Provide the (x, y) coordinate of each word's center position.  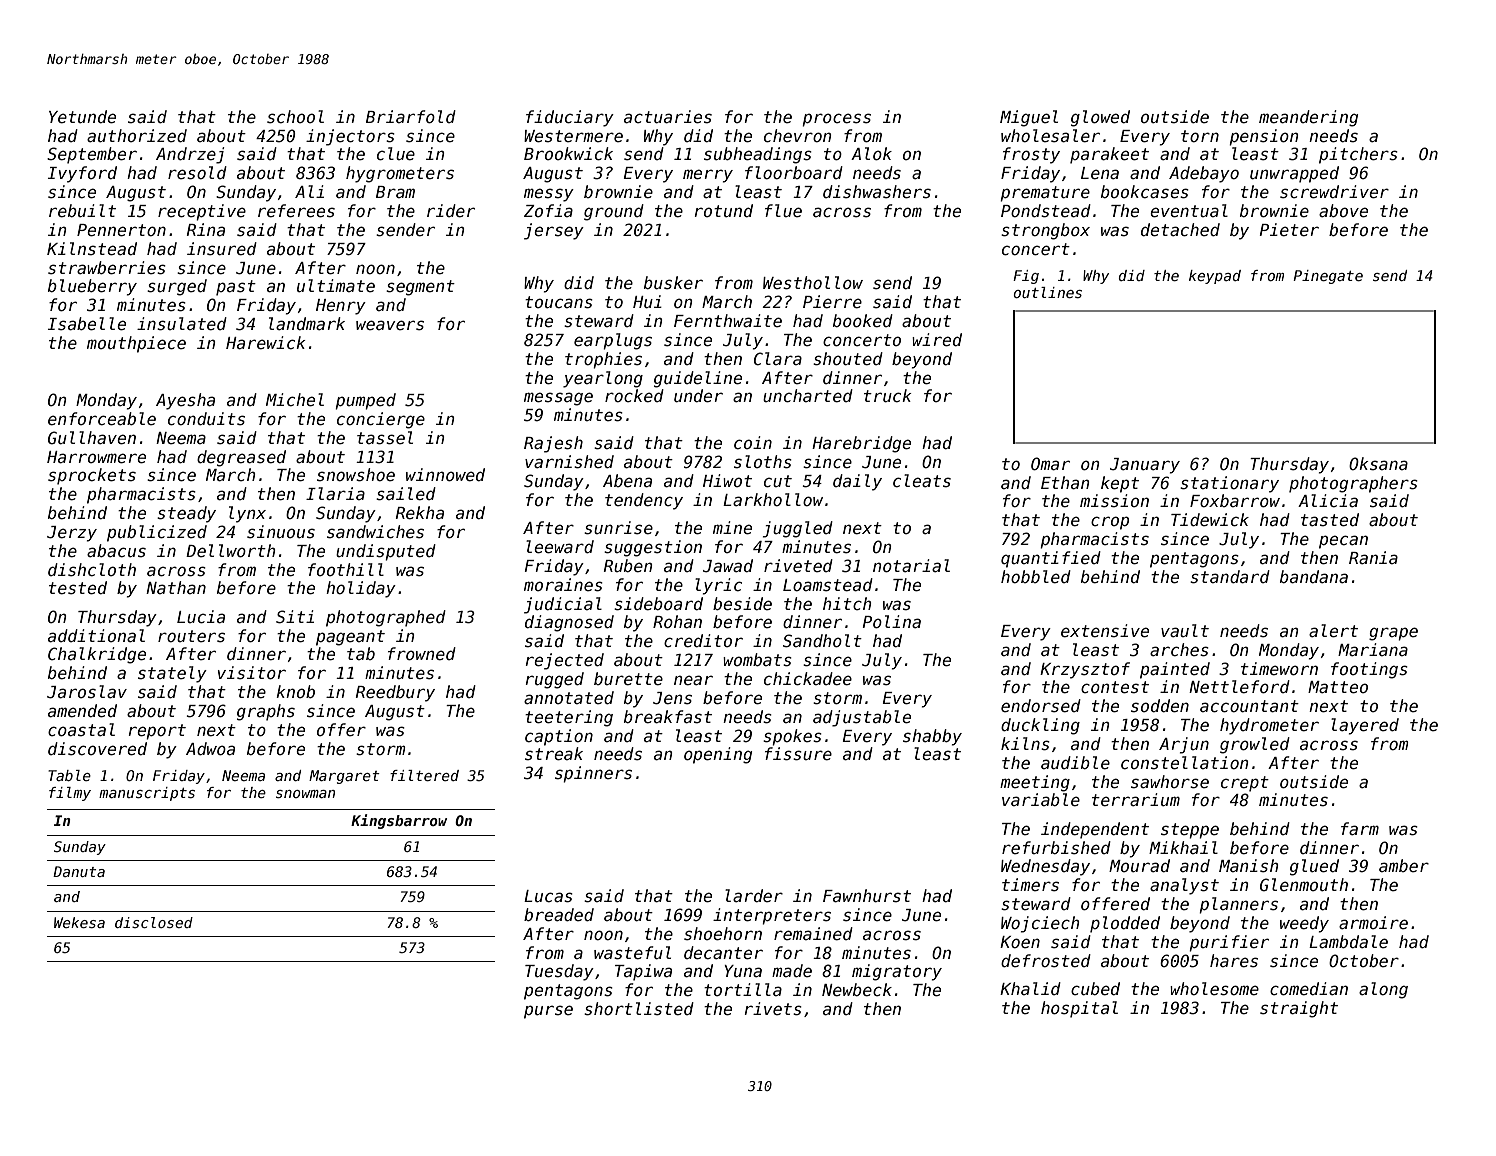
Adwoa (210, 749)
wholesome (1214, 989)
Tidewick (1210, 520)
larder (754, 896)
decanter (723, 953)
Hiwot (727, 480)
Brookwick (568, 154)
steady (186, 514)
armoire (1373, 923)
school (295, 117)
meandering (1308, 118)
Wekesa (79, 922)
